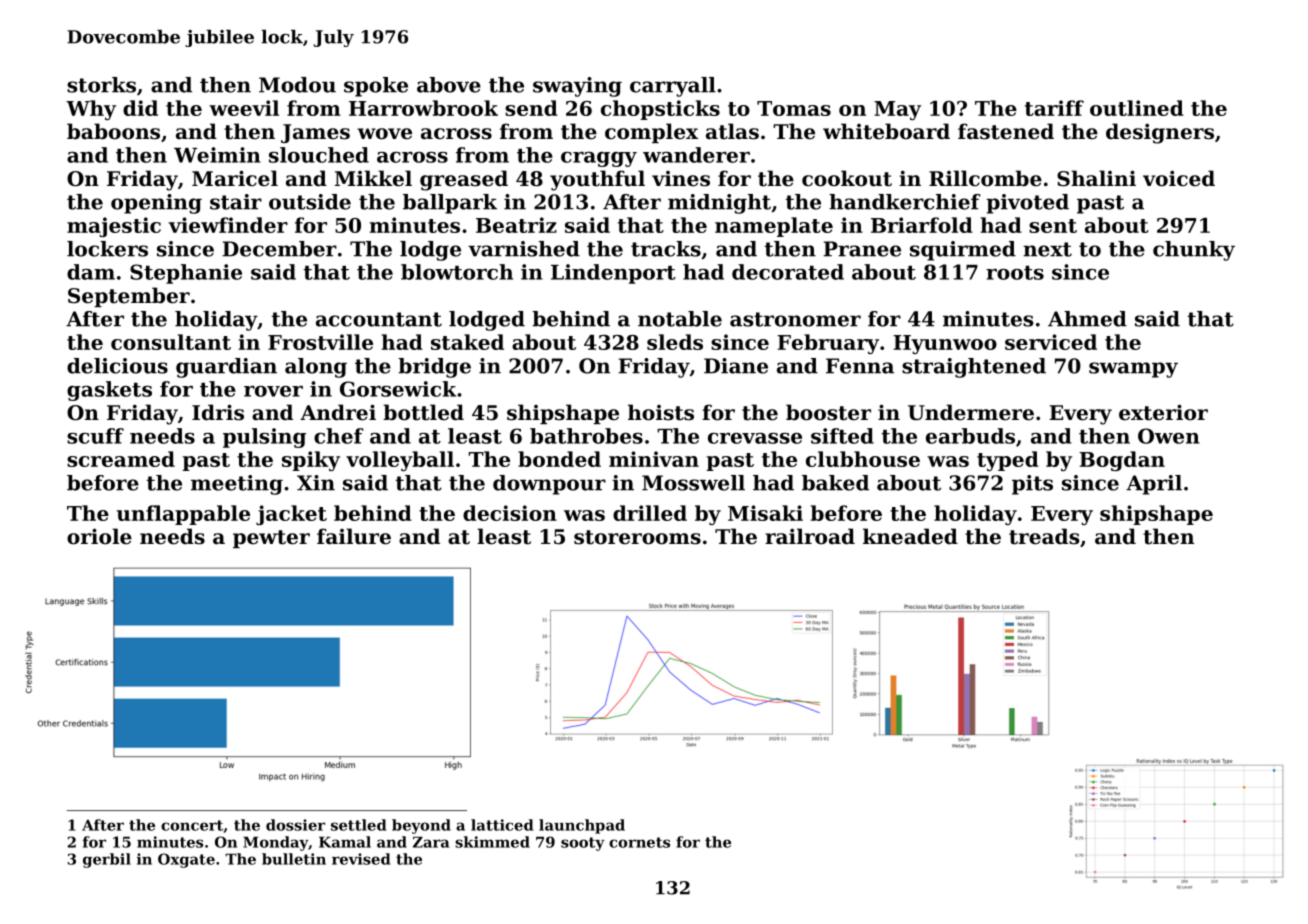 Image resolution: width=1308 pixels, height=924 pixels. What do you see at coordinates (113, 131) in the screenshot?
I see `baboons` at bounding box center [113, 131].
